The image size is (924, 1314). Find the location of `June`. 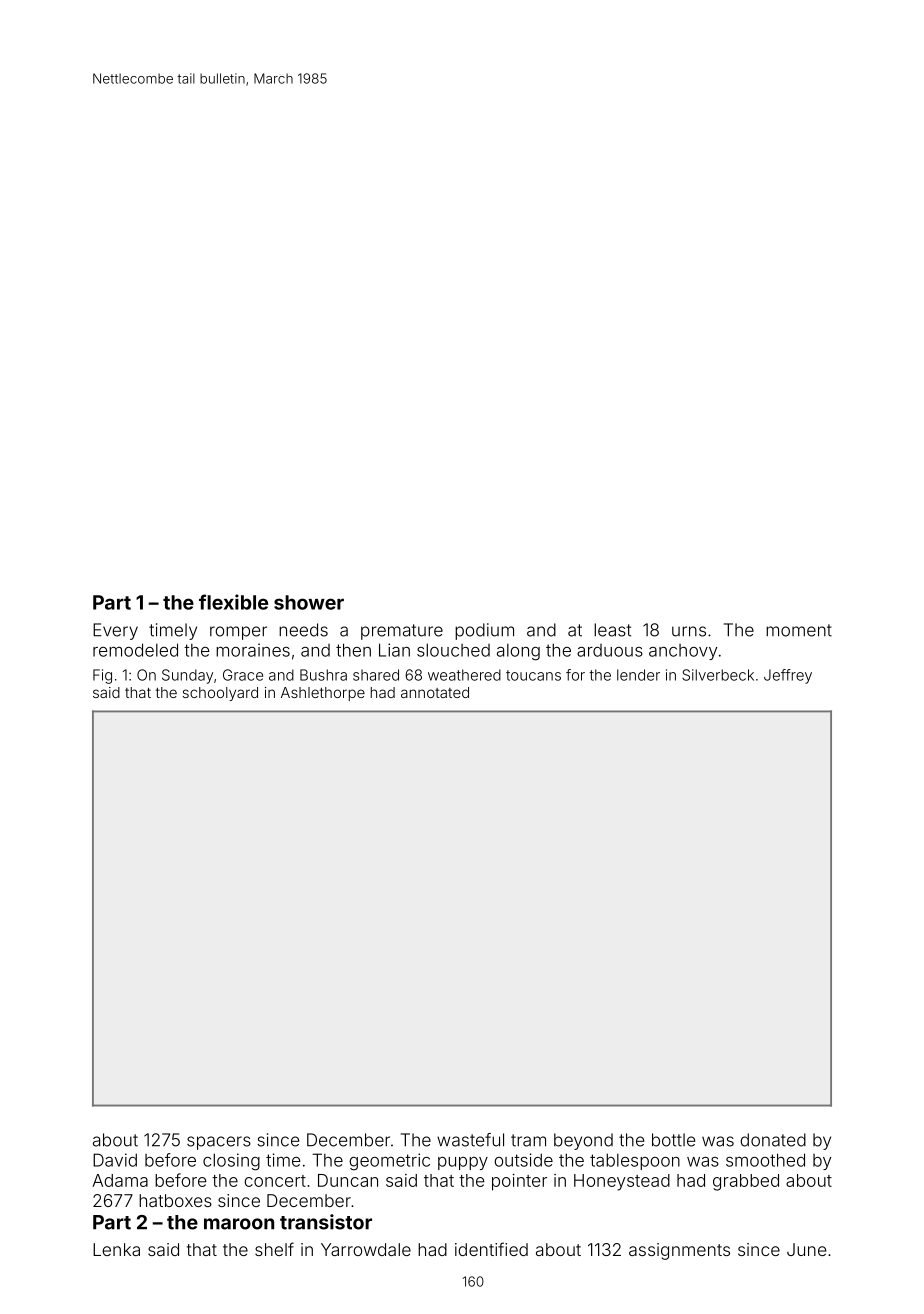

June is located at coordinates (806, 1249).
